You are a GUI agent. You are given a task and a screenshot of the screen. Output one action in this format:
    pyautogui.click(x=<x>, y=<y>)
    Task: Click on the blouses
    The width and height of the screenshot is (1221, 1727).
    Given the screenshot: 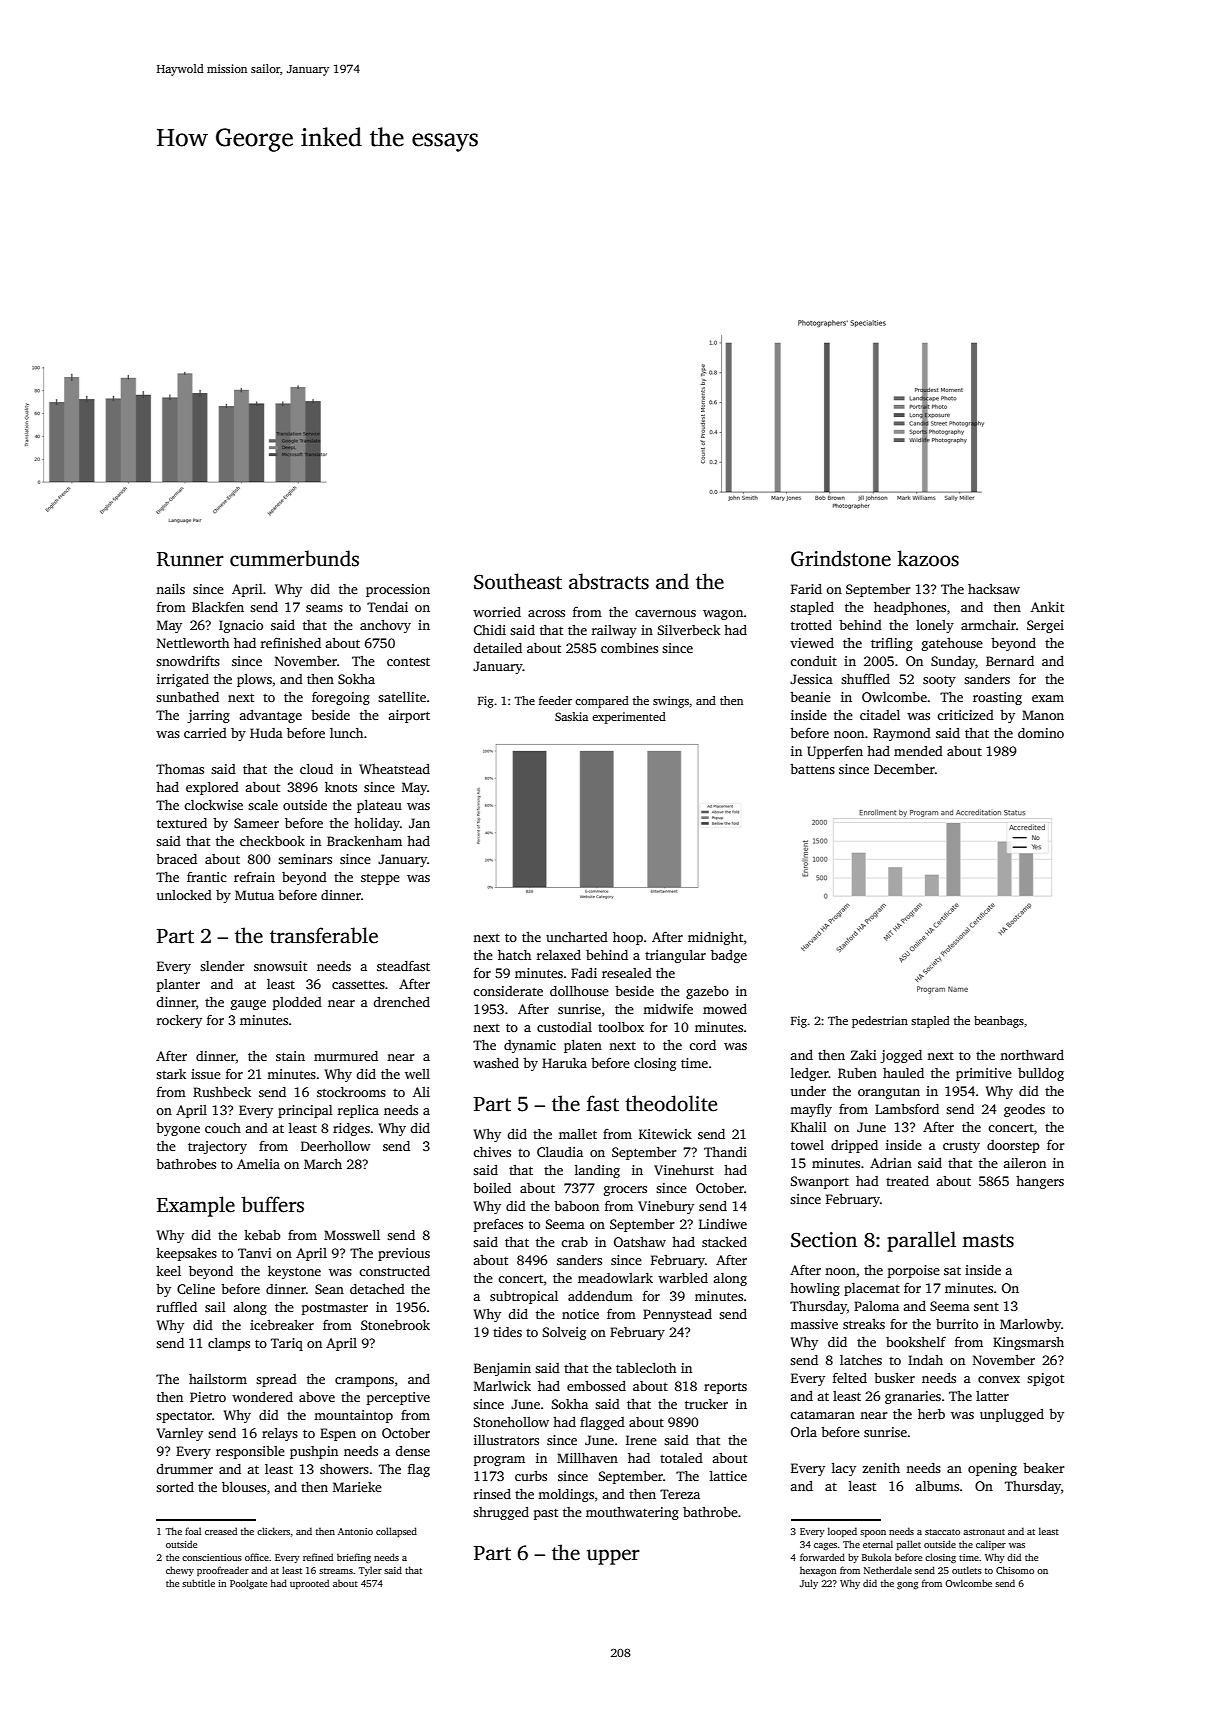 What is the action you would take?
    pyautogui.click(x=244, y=1487)
